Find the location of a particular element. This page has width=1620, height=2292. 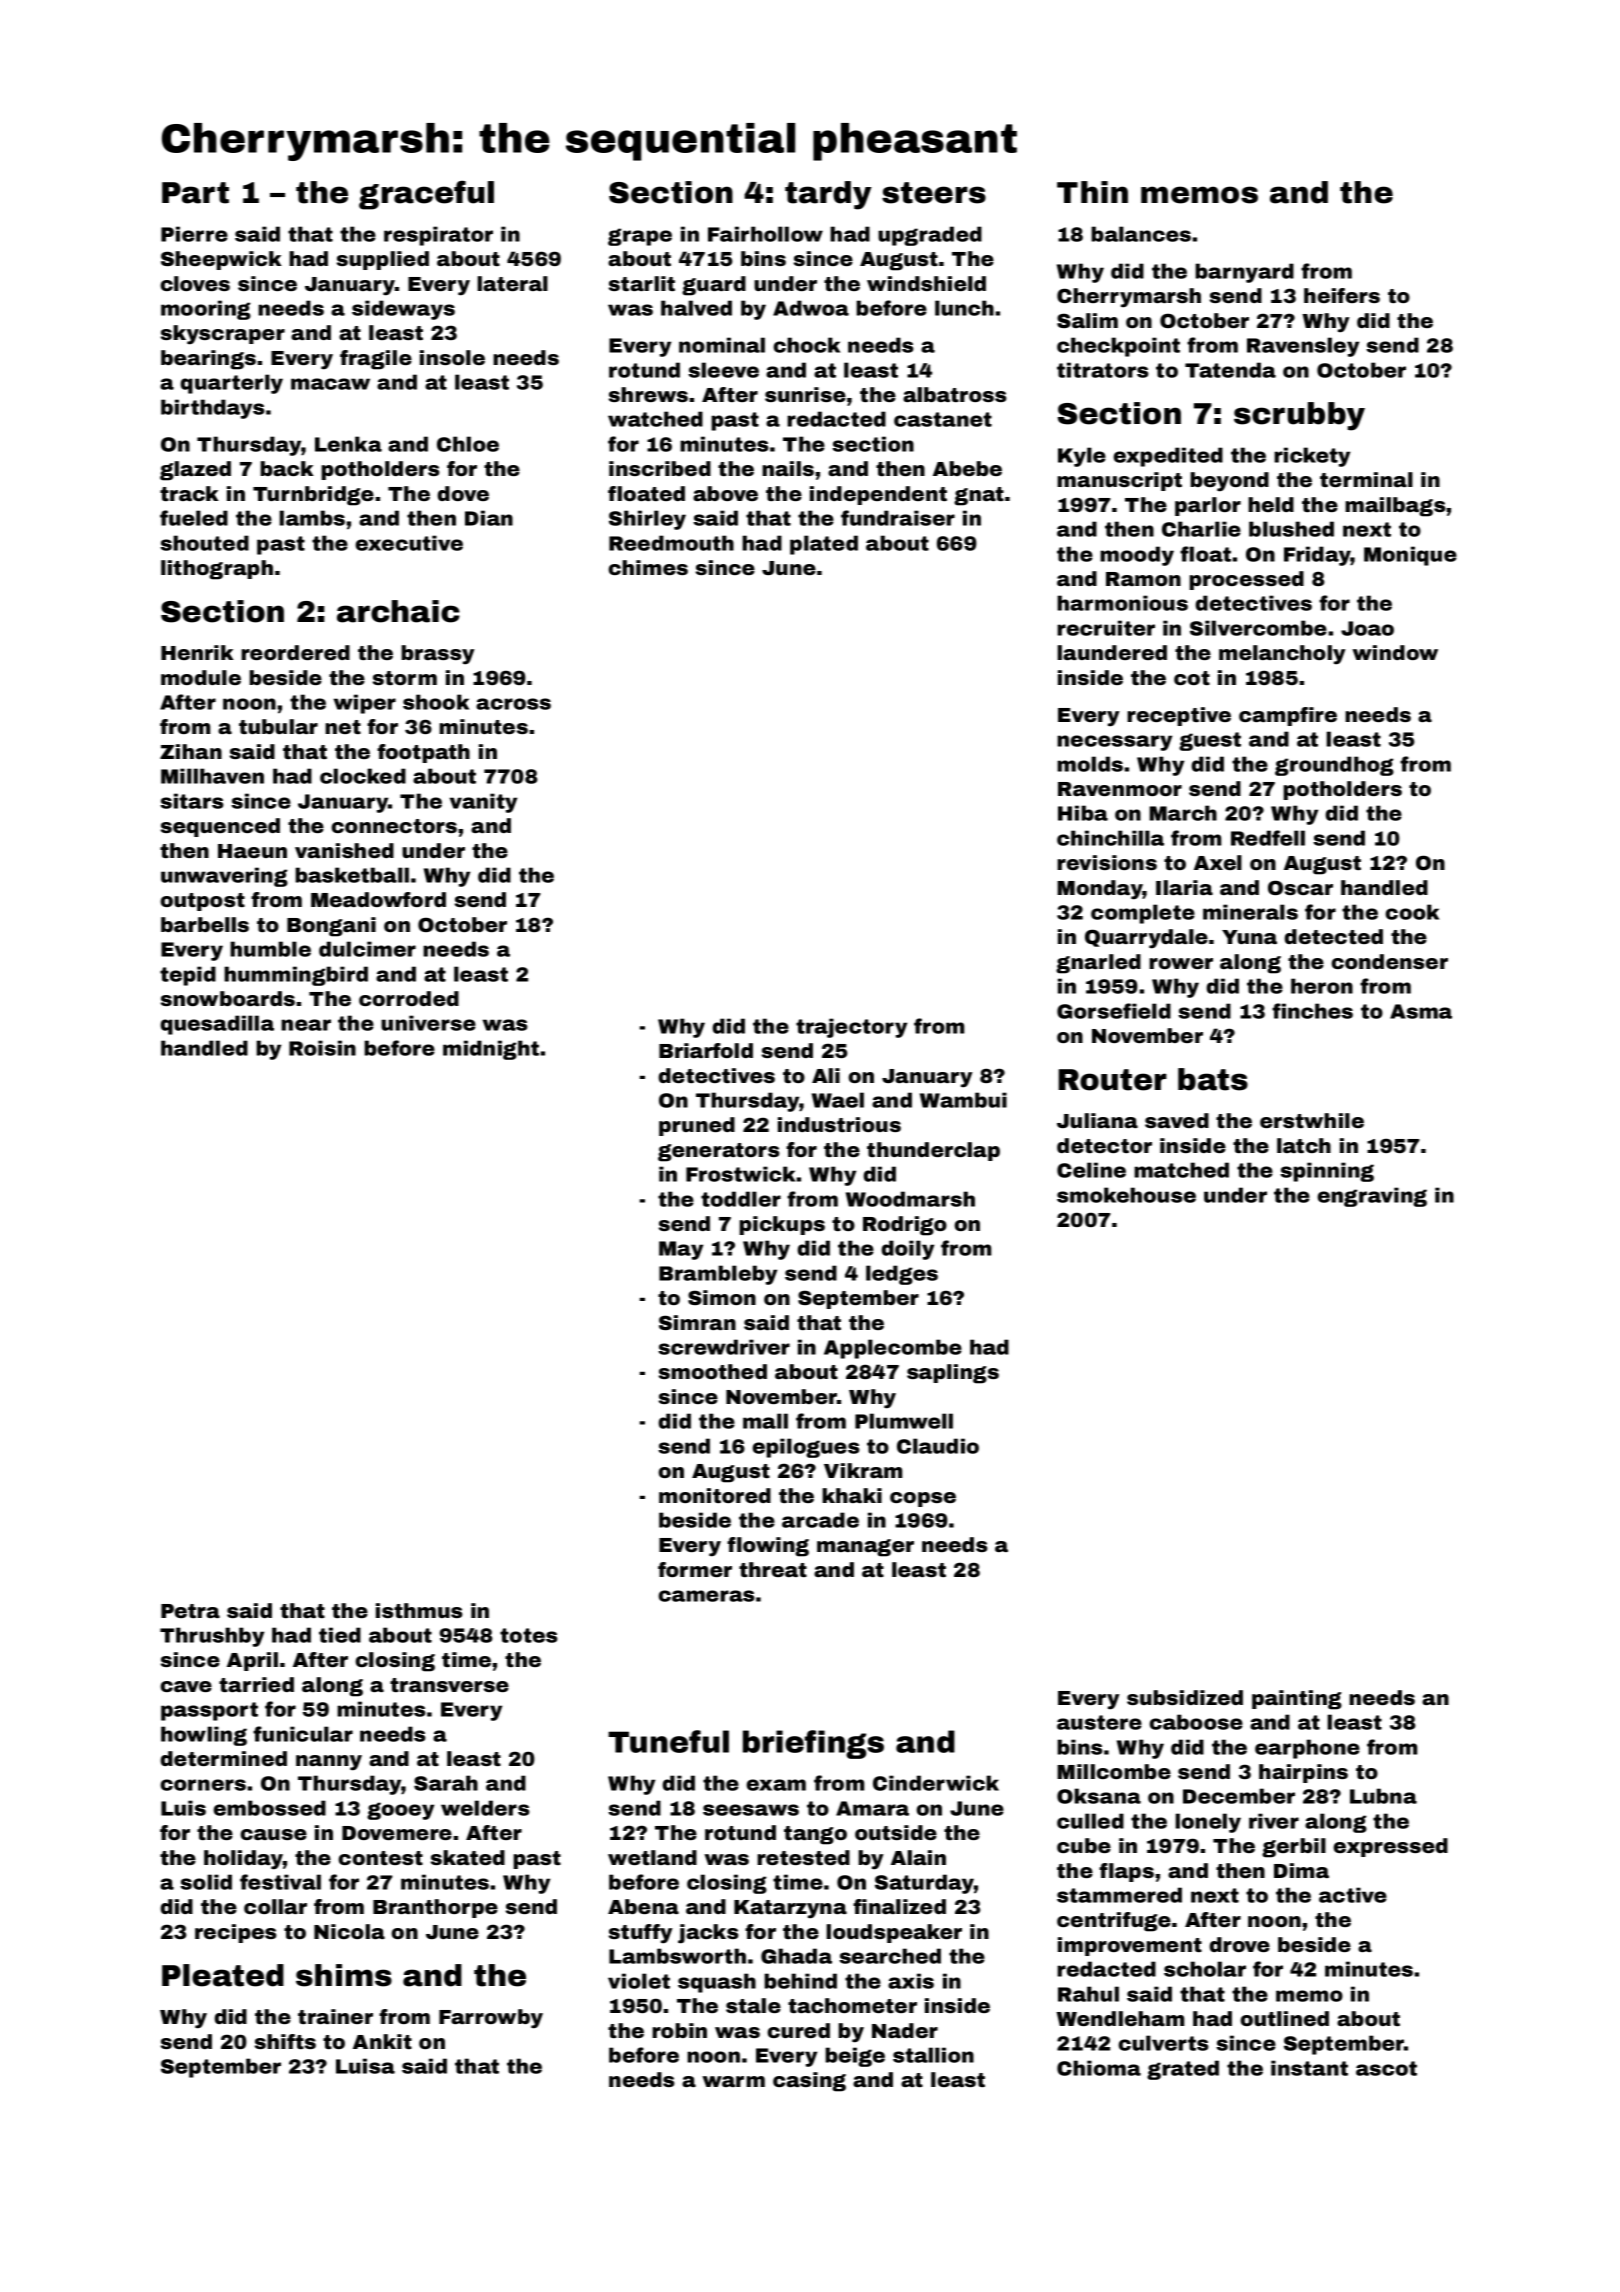

sitars is located at coordinates (191, 801).
